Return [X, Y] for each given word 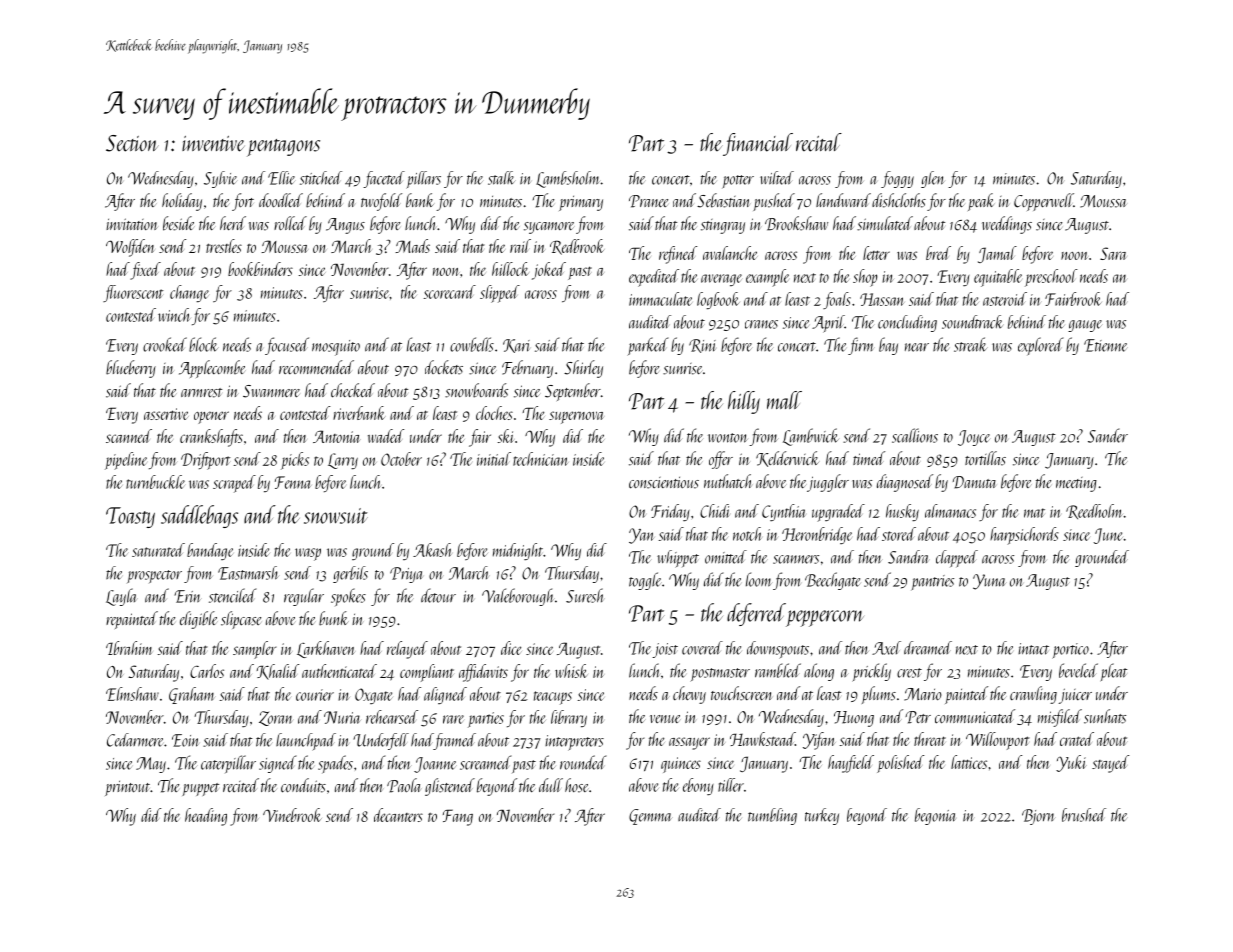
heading [206, 817]
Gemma [650, 817]
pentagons [283, 148]
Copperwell [1044, 202]
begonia [935, 816]
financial [758, 144]
